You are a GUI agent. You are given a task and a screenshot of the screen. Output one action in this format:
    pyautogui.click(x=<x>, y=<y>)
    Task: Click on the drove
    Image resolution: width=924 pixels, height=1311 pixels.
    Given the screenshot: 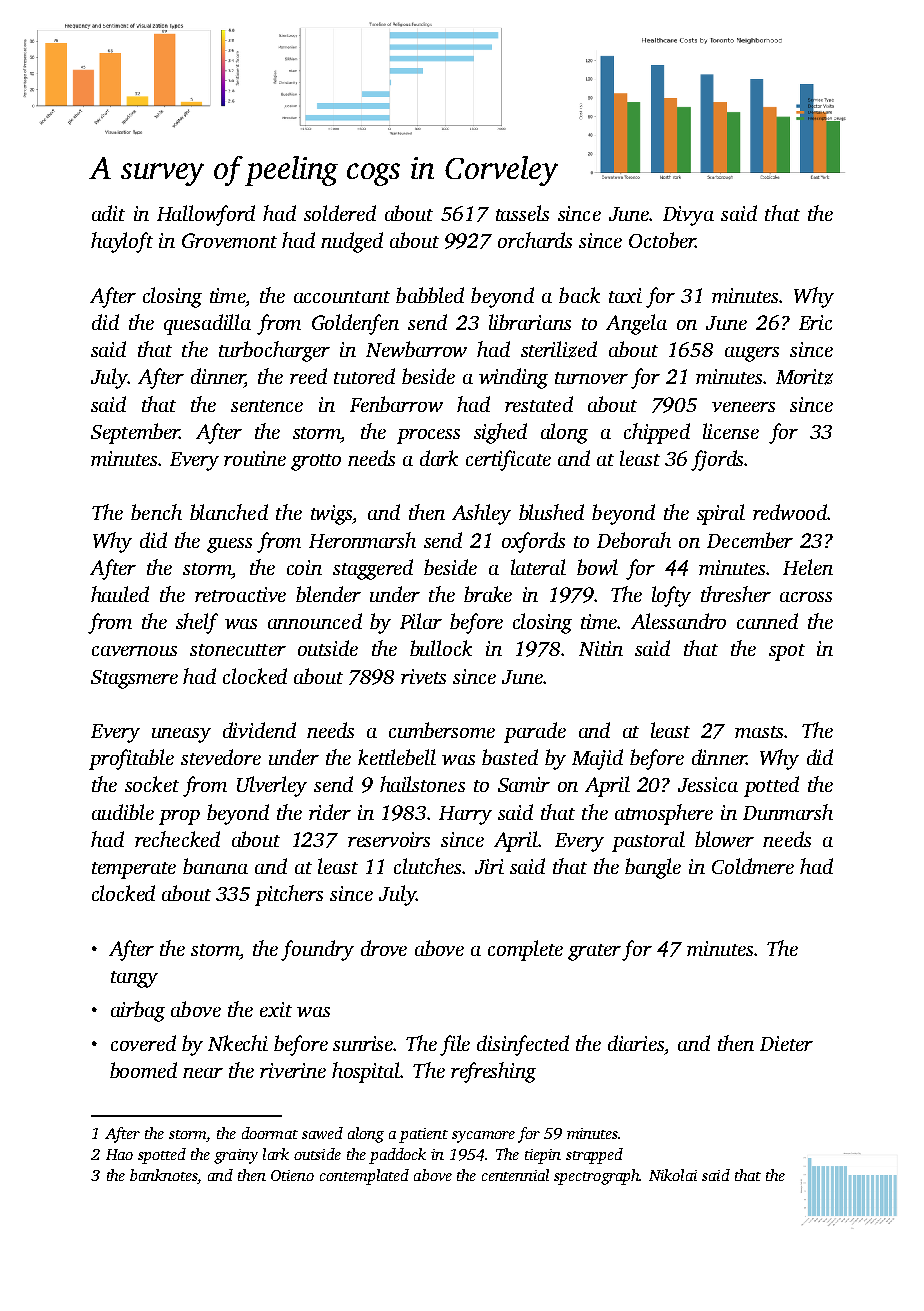 What is the action you would take?
    pyautogui.click(x=384, y=948)
